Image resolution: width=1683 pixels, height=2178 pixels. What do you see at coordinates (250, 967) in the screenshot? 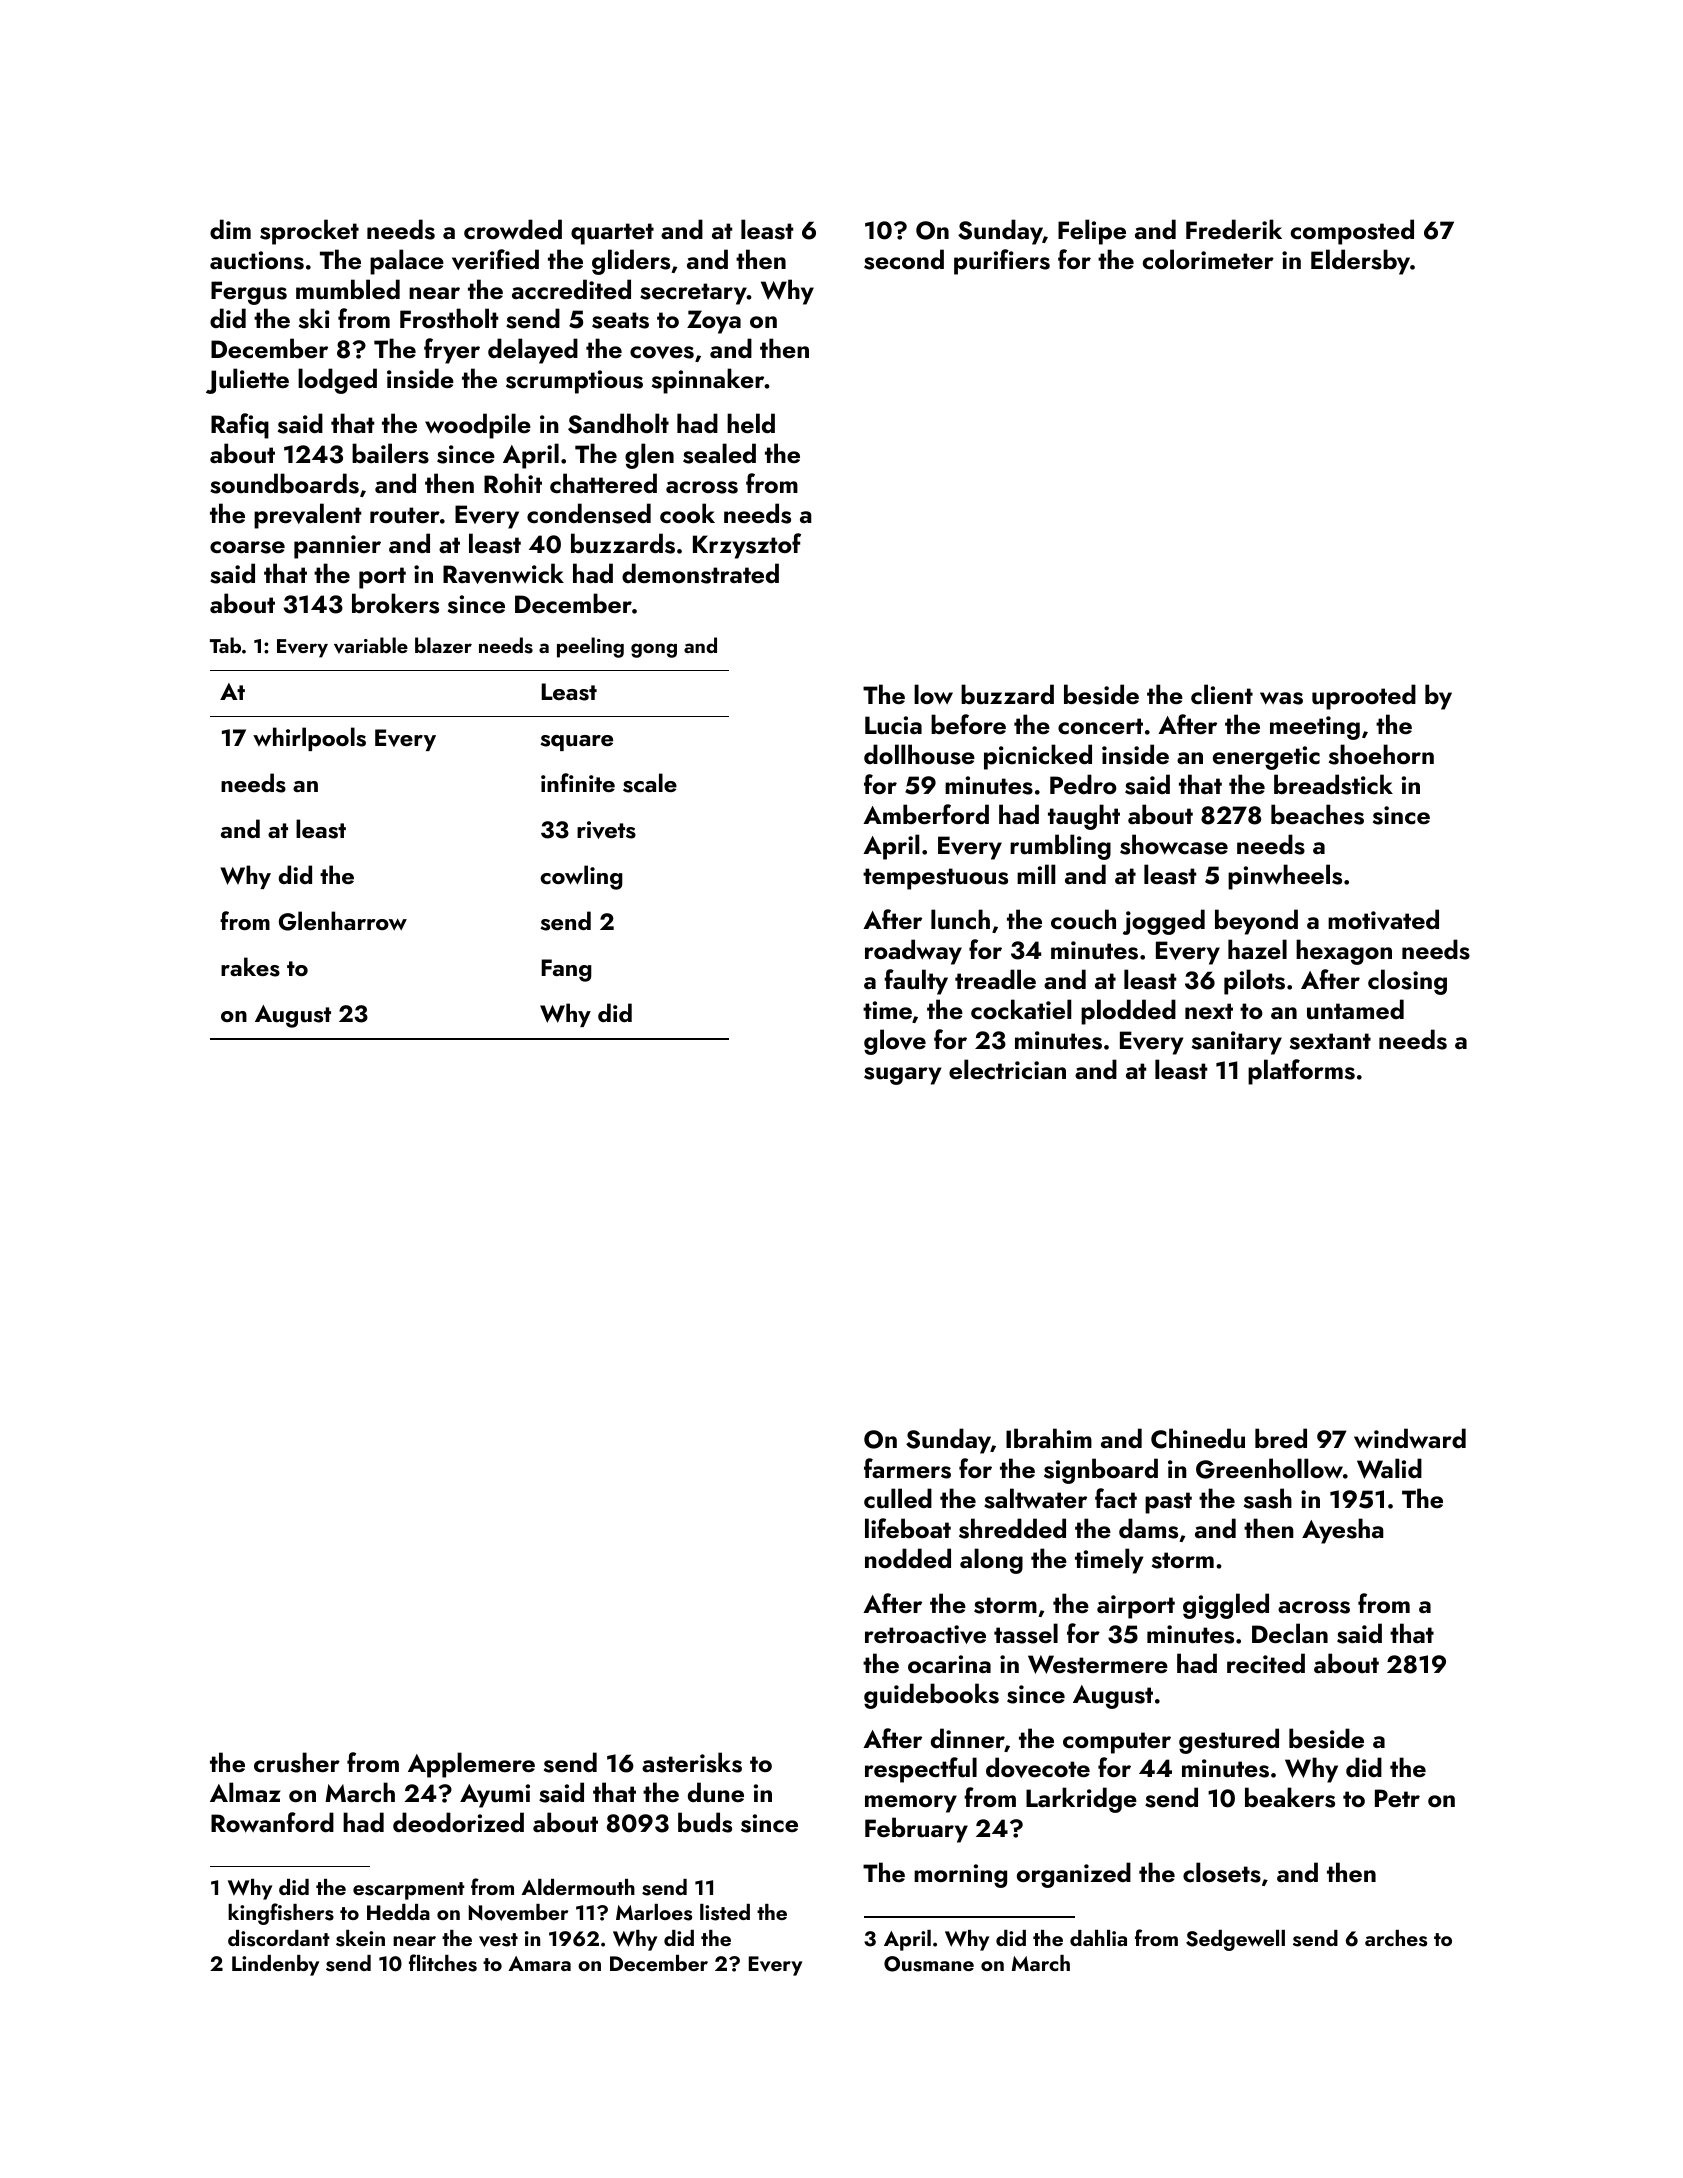
I see `rakes` at bounding box center [250, 967].
